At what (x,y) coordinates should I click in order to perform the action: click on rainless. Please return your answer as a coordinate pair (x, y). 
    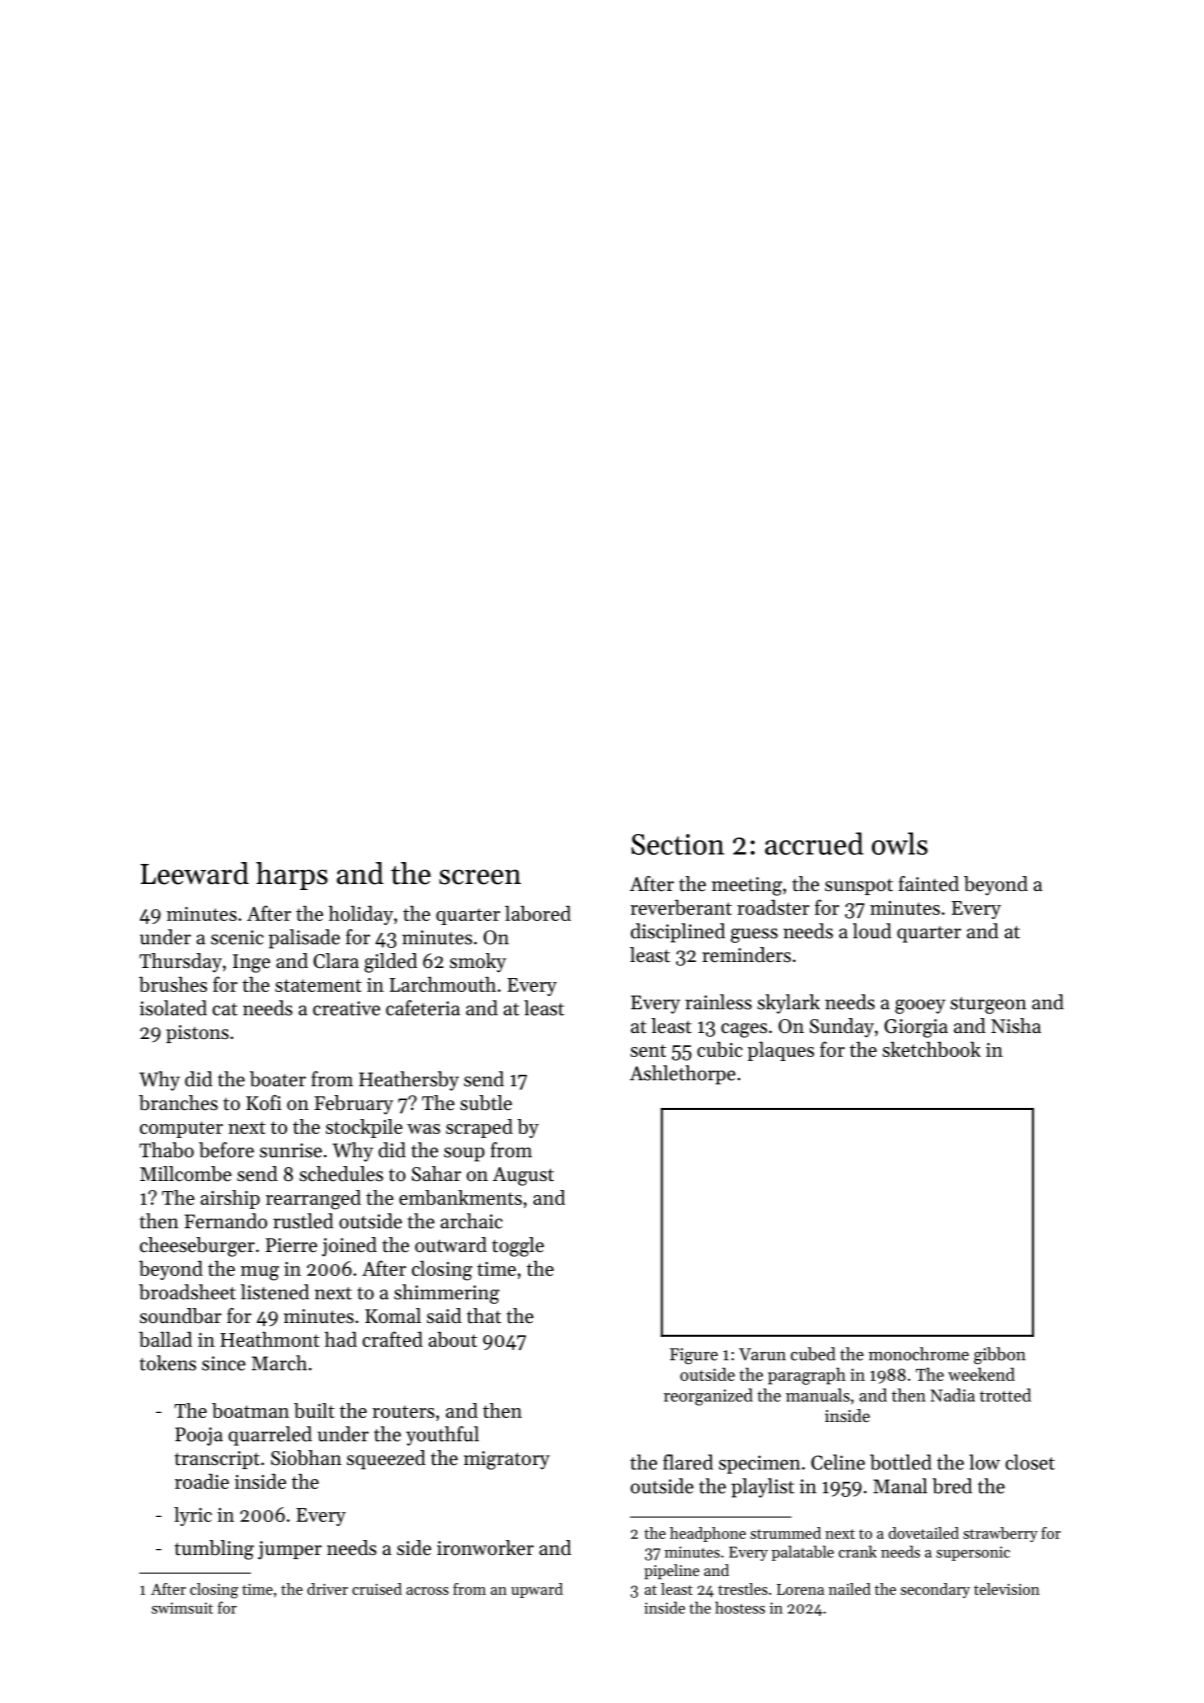
    Looking at the image, I should click on (718, 1002).
